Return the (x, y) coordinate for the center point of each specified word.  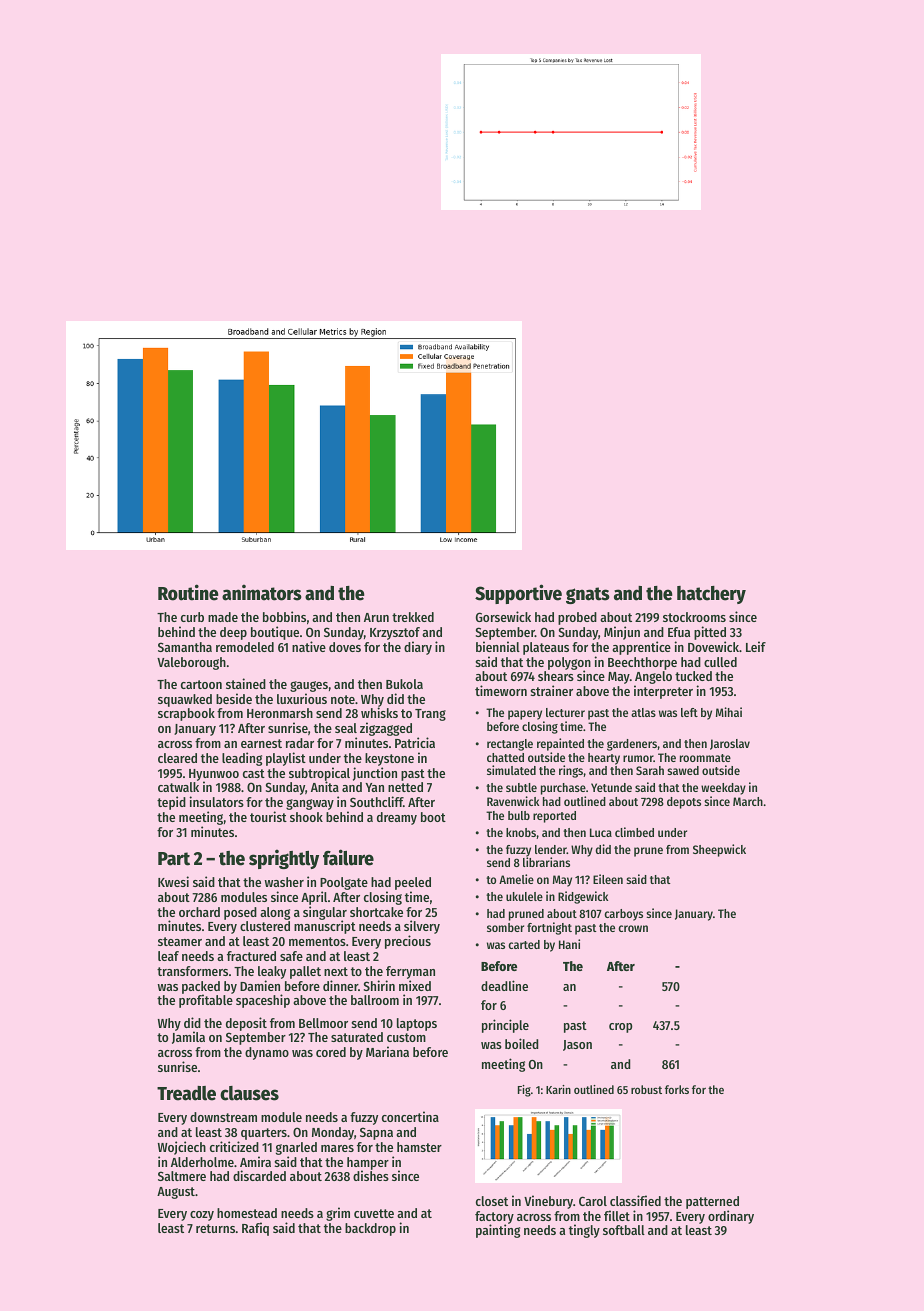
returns (215, 1228)
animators (262, 592)
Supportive (518, 594)
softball (624, 1230)
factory (494, 1218)
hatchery (711, 595)
